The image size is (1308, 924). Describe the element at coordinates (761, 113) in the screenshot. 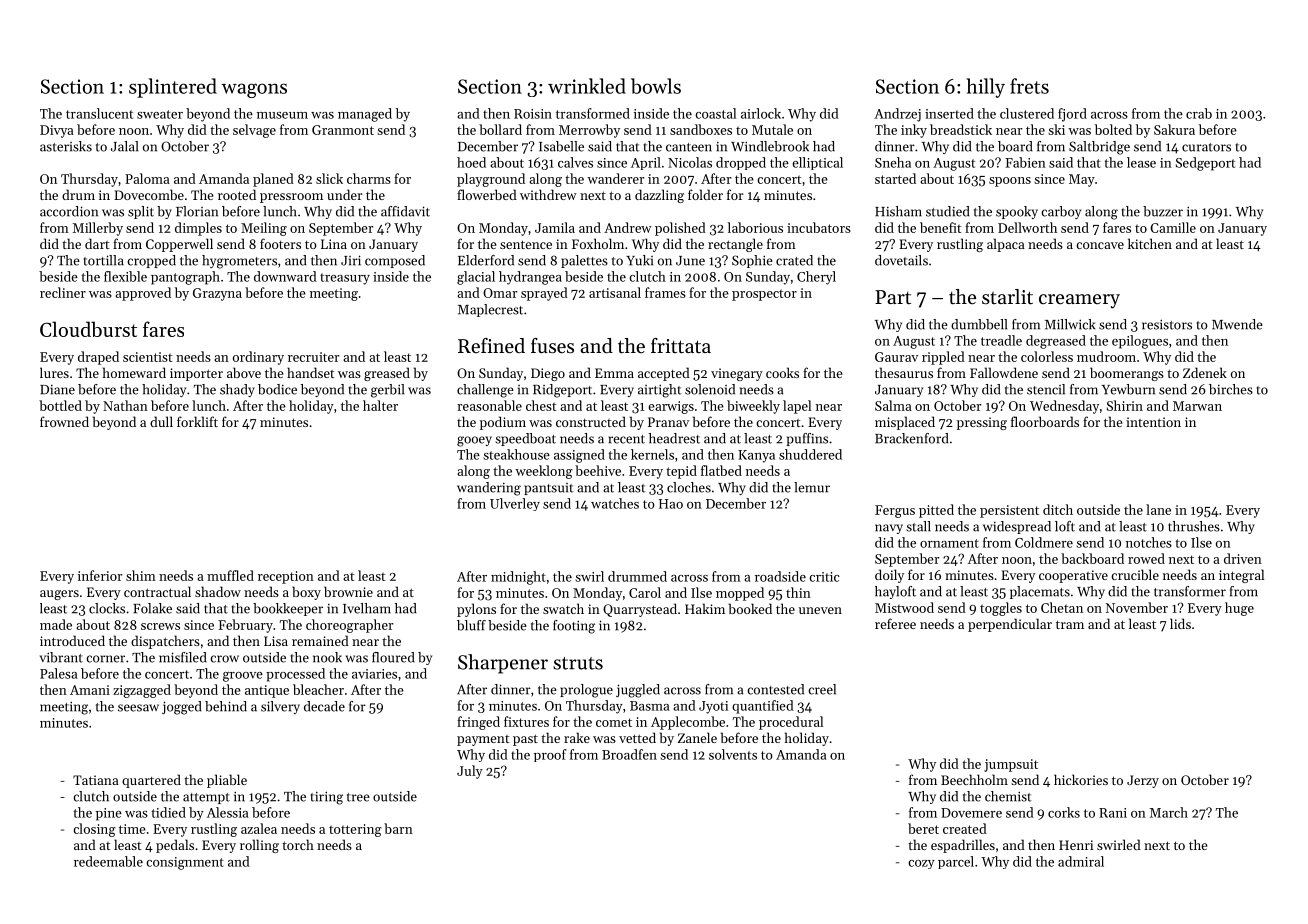

I see `airlock` at that location.
